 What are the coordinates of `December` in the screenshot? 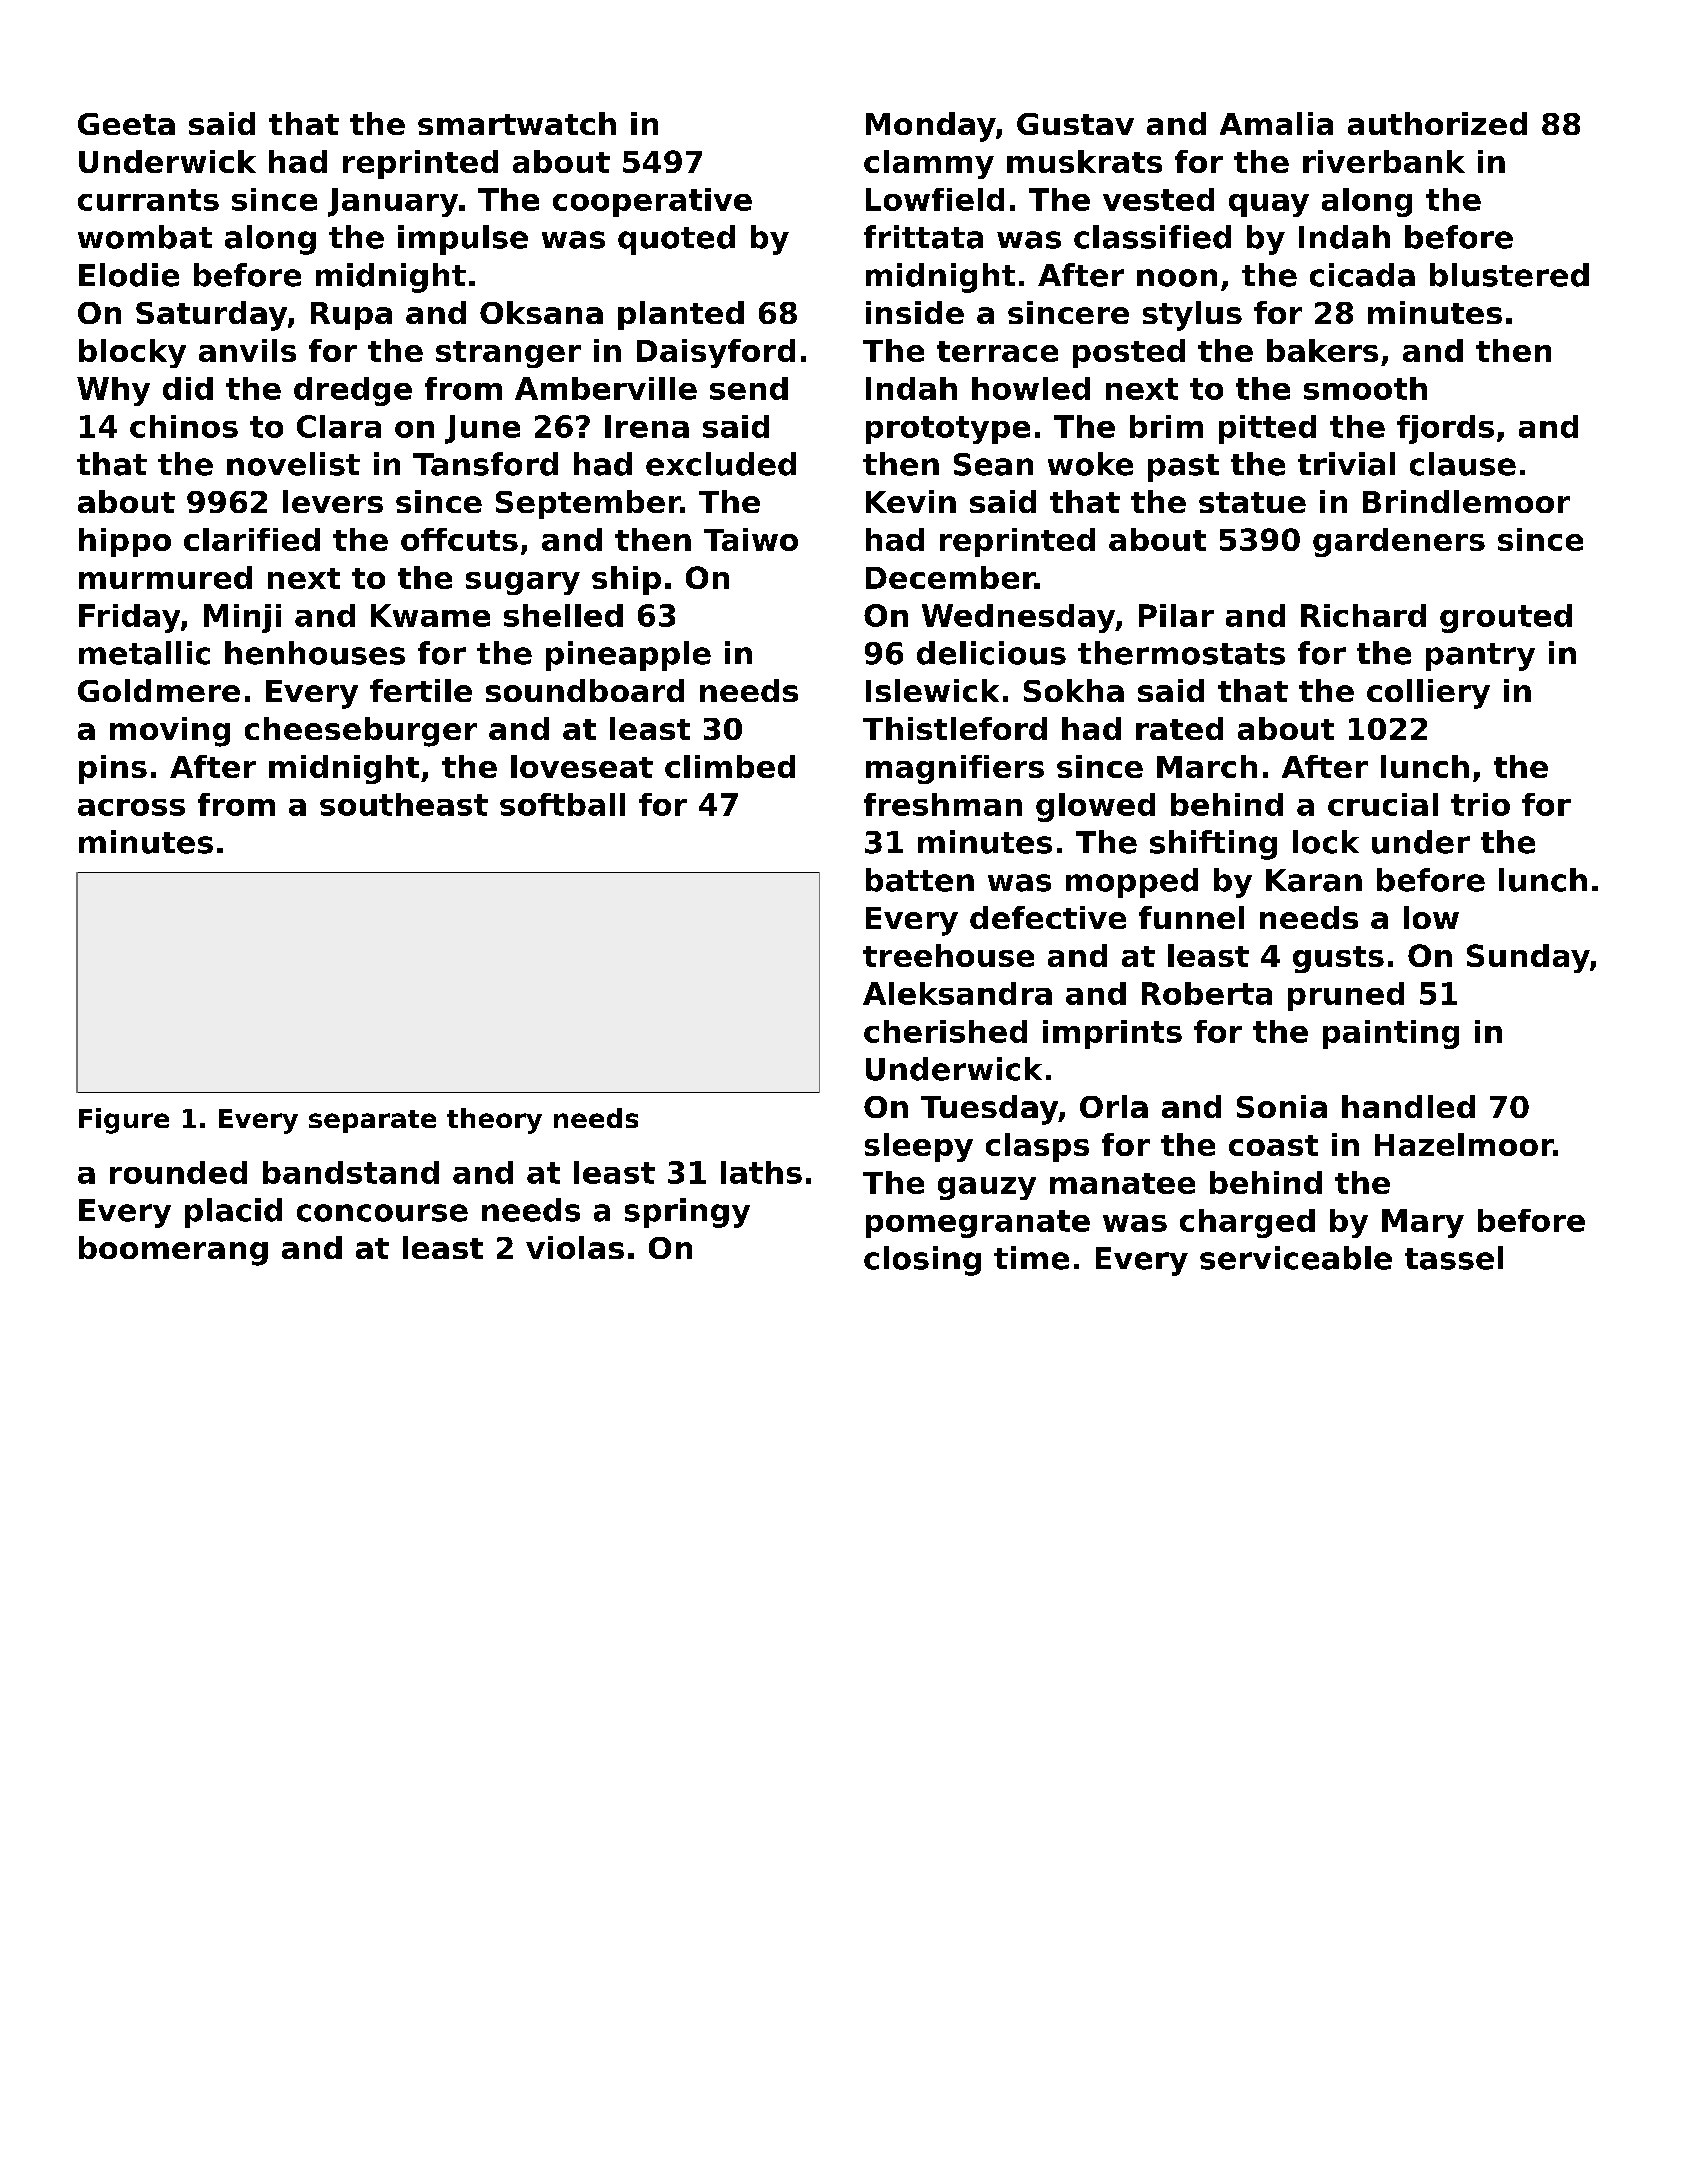 It's located at (950, 577).
